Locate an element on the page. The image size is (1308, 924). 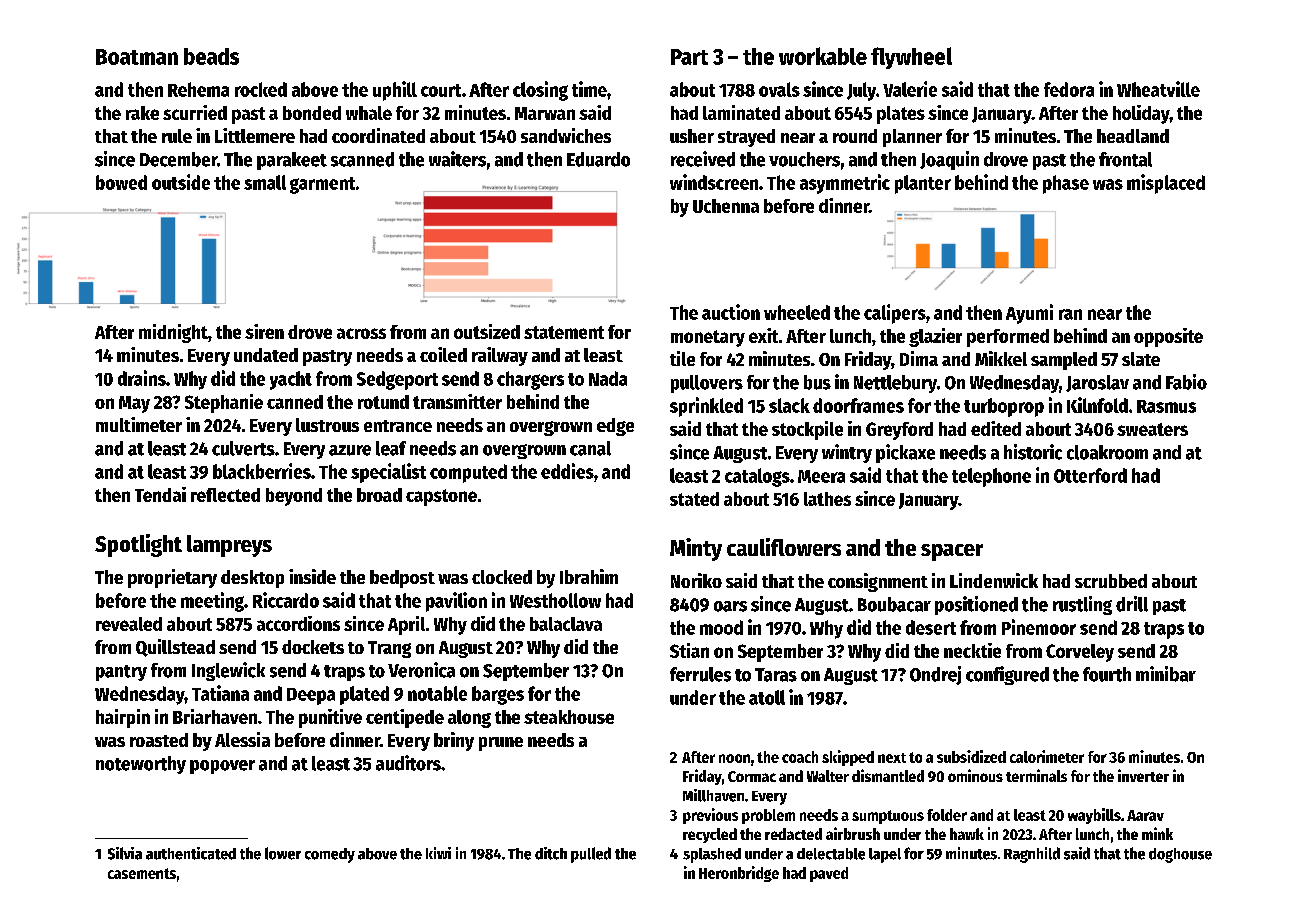
headland is located at coordinates (1133, 136).
